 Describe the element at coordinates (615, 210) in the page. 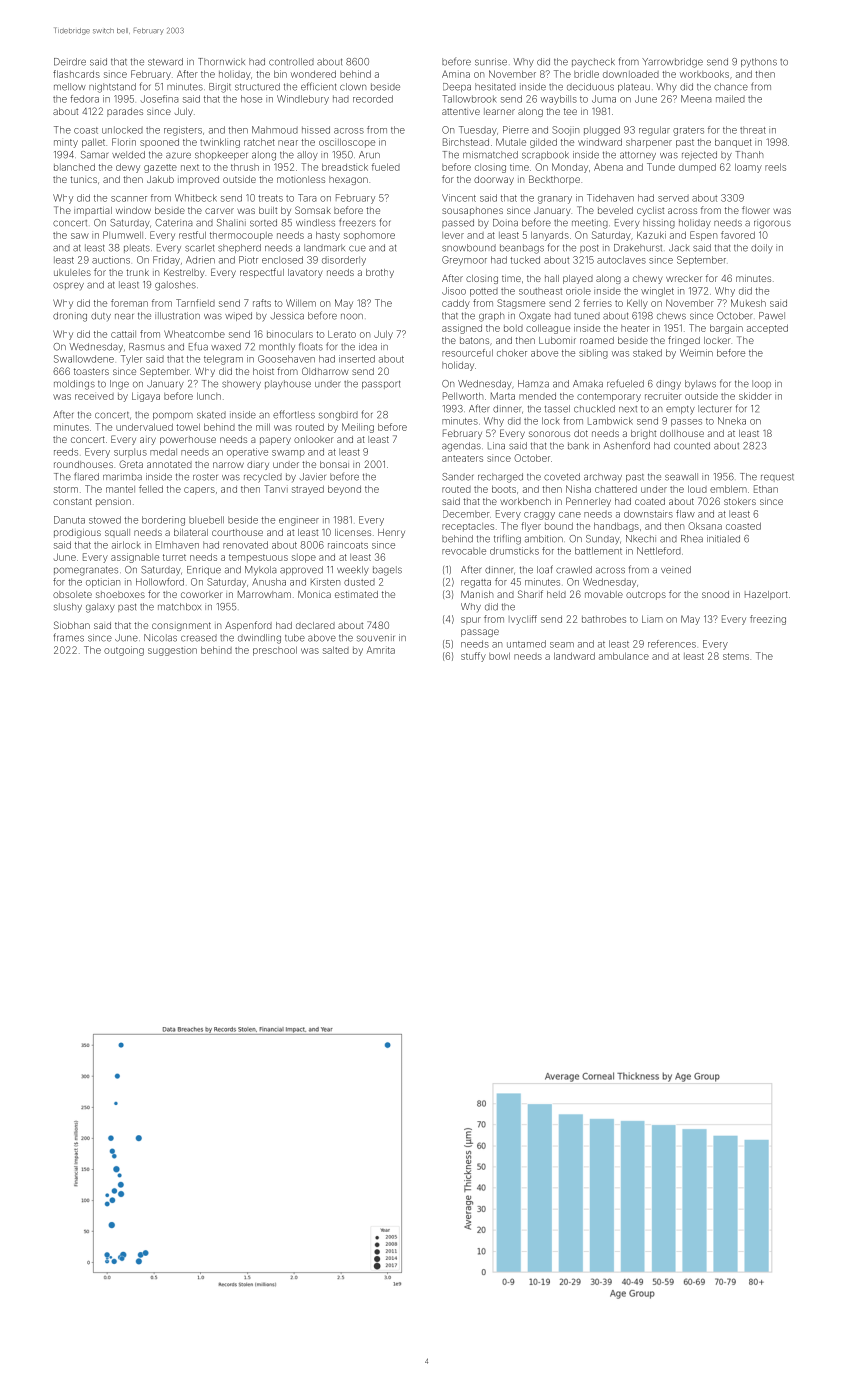

I see `beveled` at that location.
